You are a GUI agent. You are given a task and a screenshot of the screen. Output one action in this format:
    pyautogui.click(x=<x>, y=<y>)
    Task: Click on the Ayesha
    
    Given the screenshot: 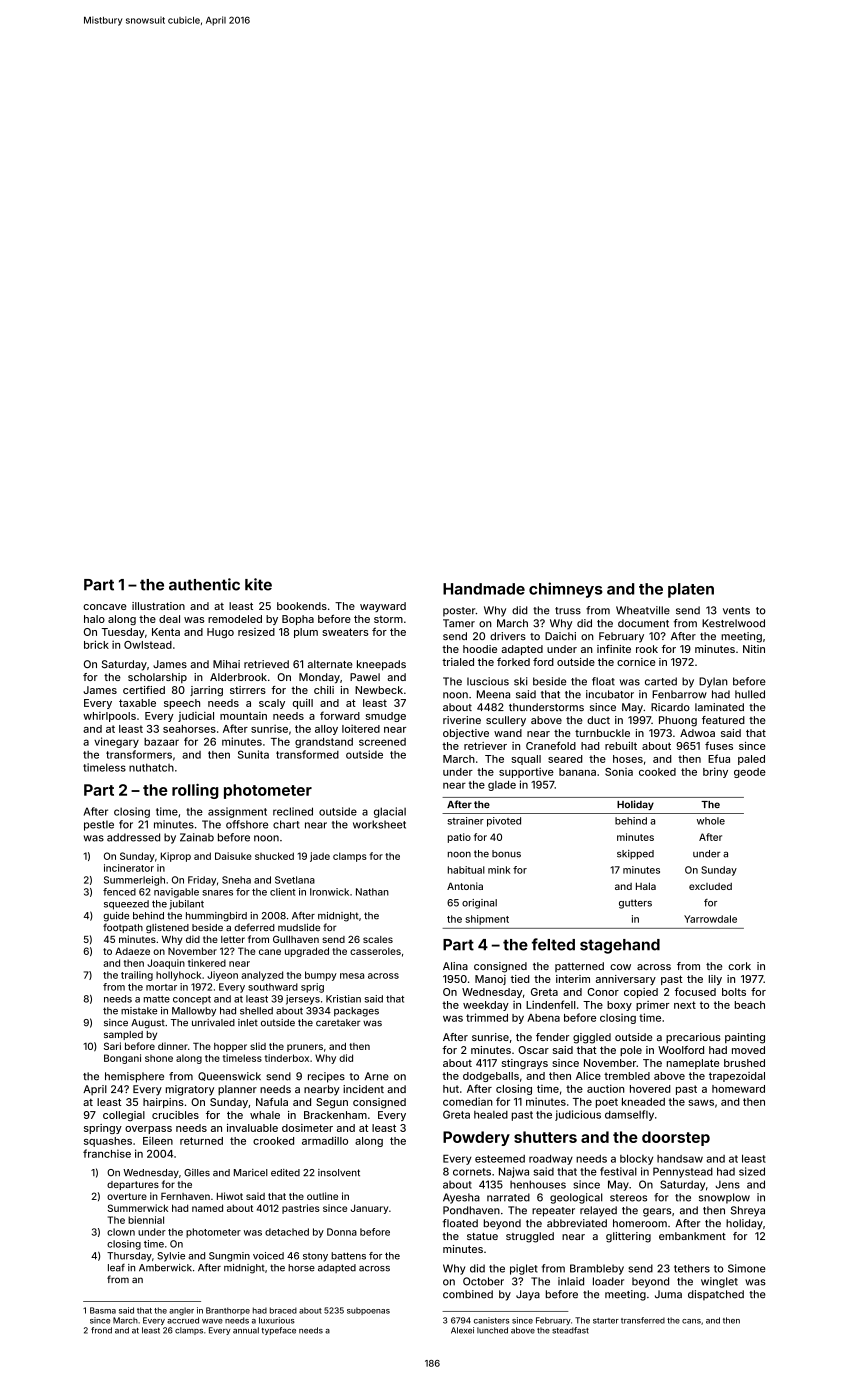 What is the action you would take?
    pyautogui.click(x=461, y=1198)
